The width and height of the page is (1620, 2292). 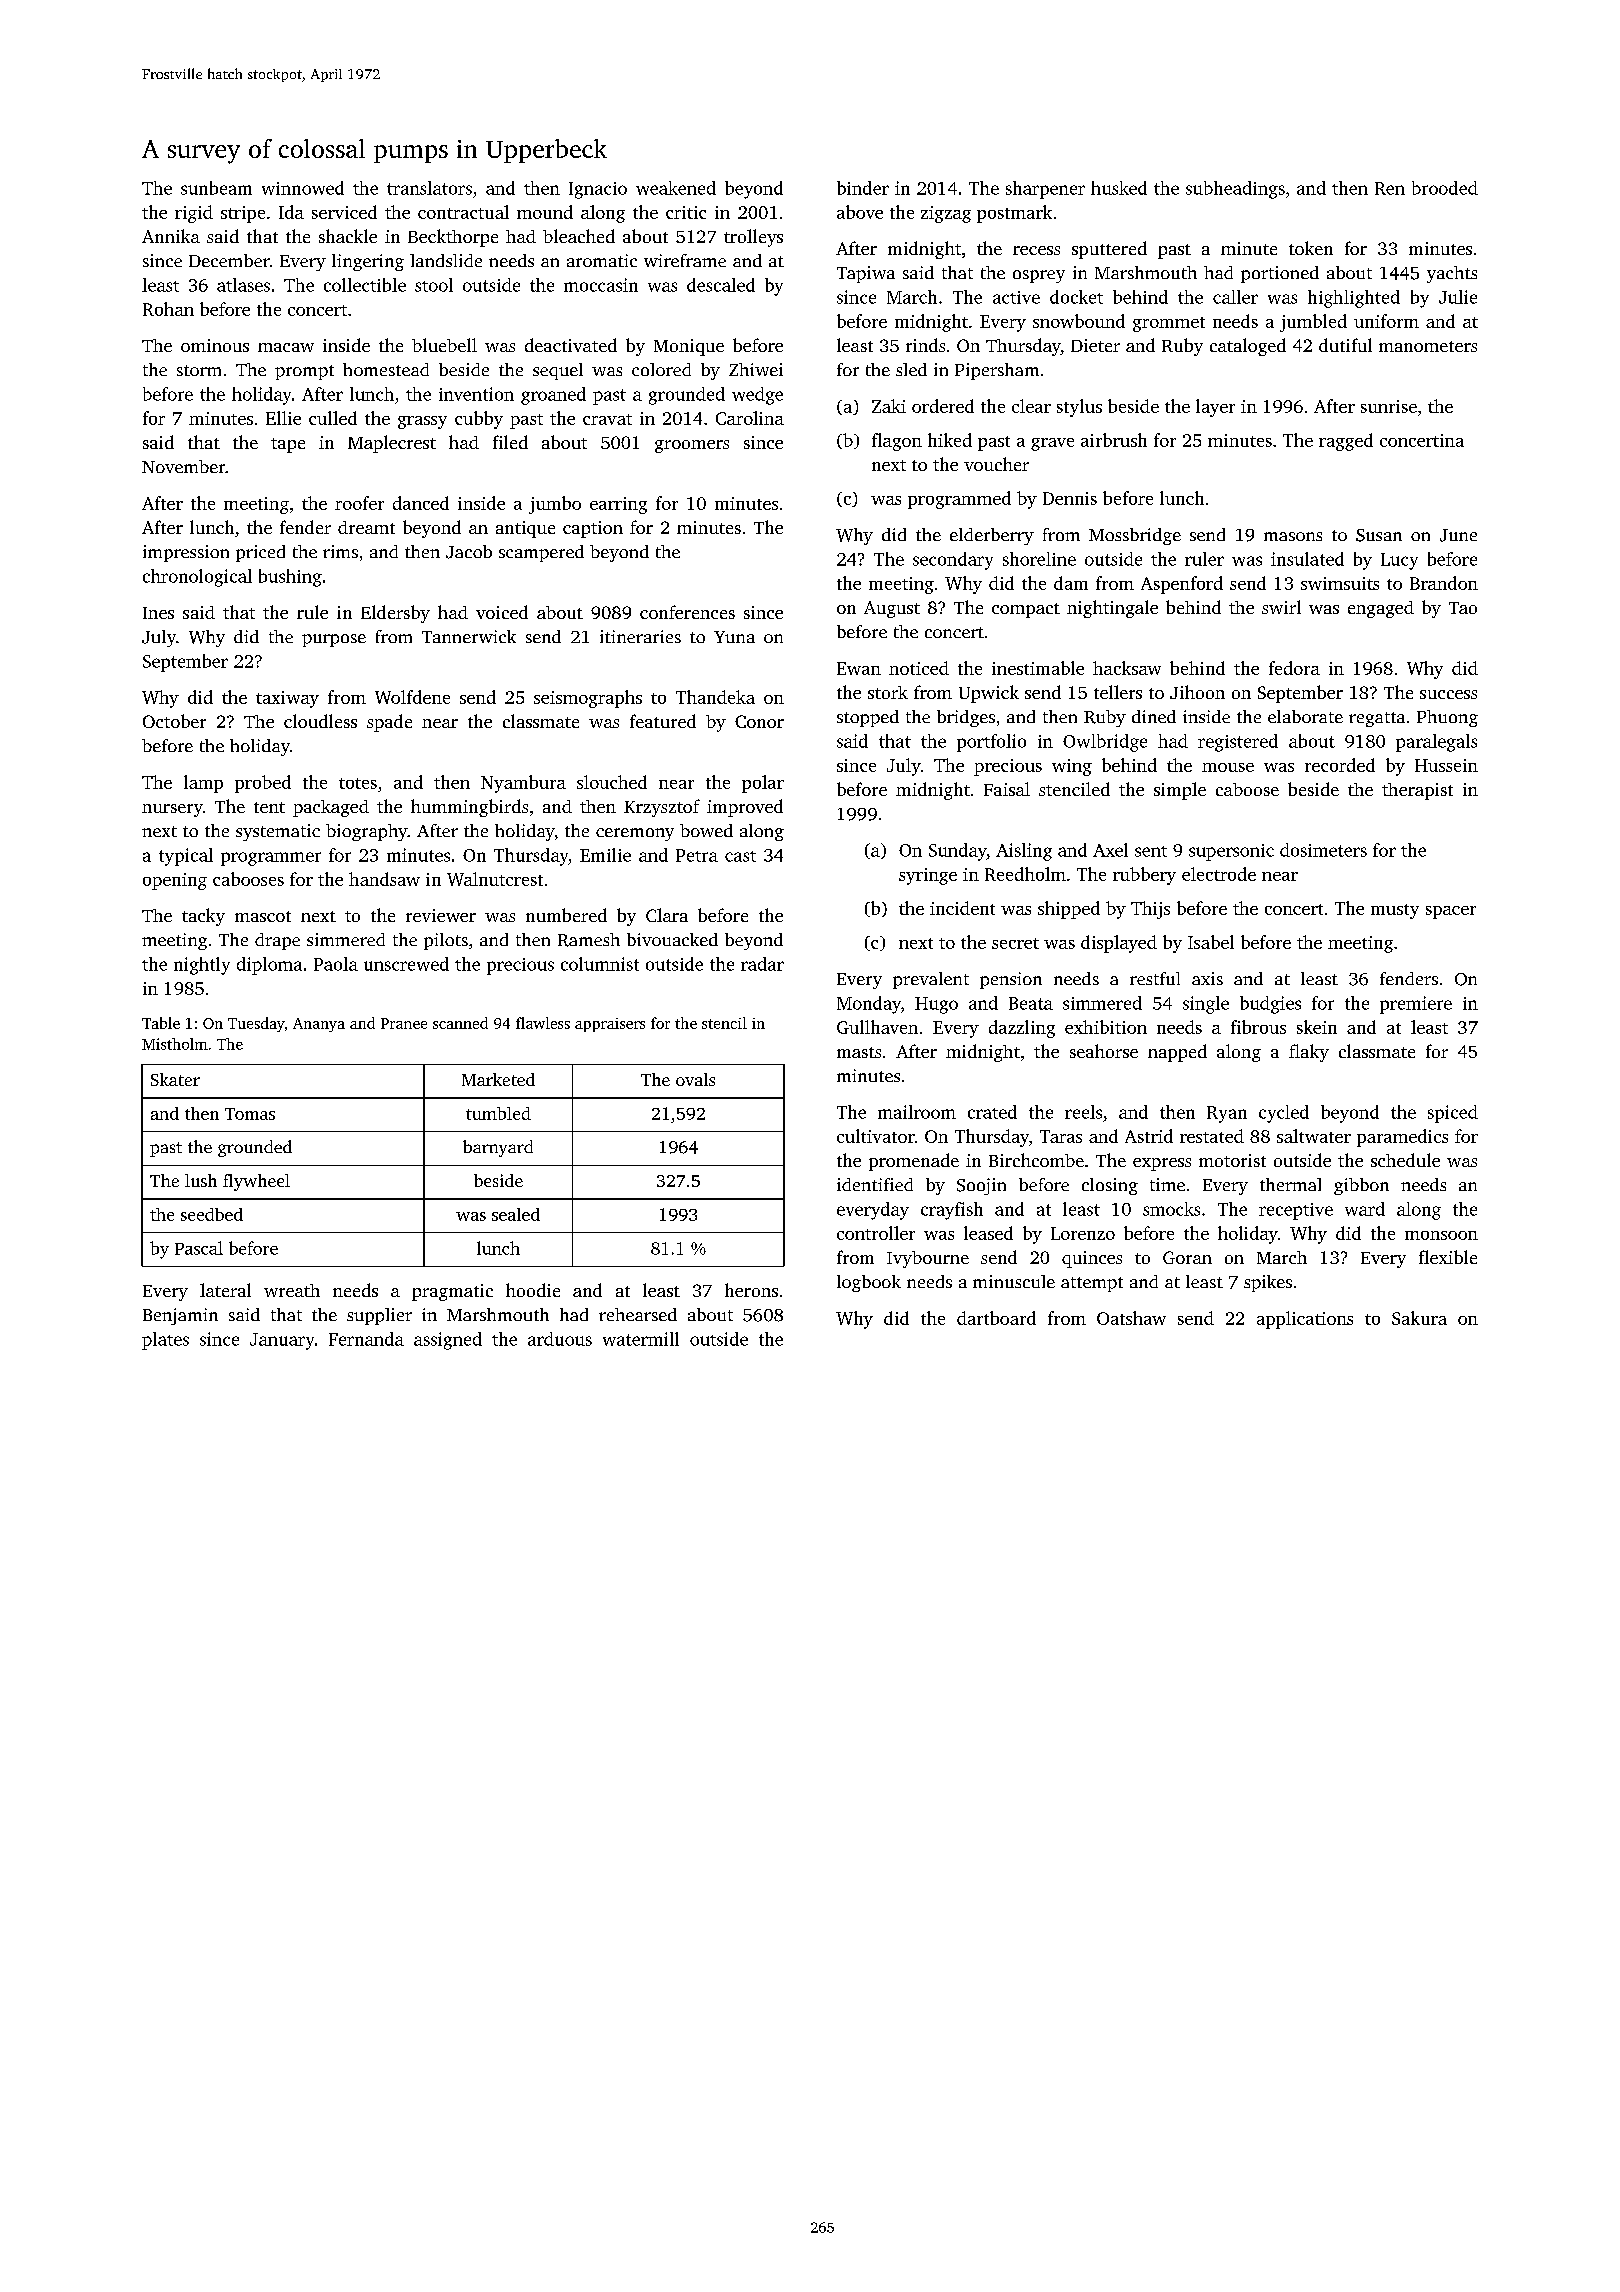 What do you see at coordinates (1119, 188) in the page?
I see `husked` at bounding box center [1119, 188].
